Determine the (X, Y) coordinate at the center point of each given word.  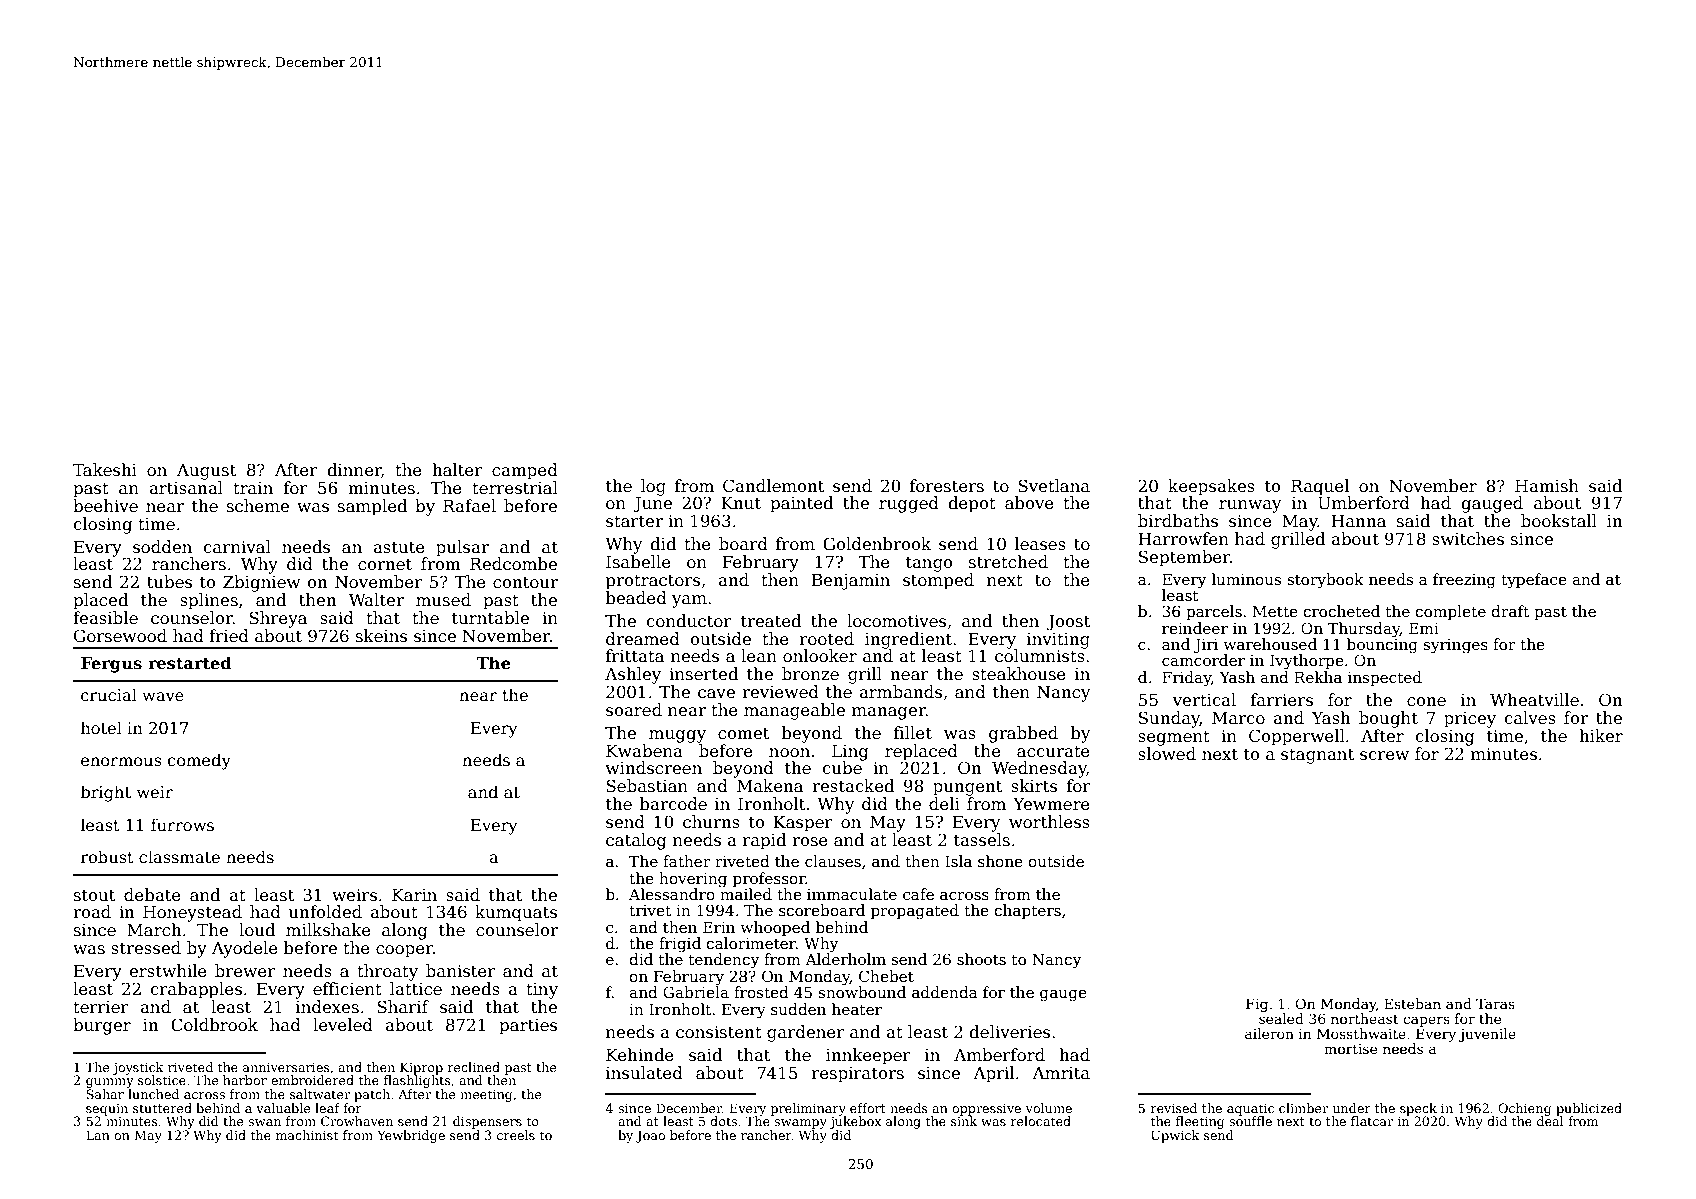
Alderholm (845, 959)
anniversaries (286, 1067)
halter (457, 470)
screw (1384, 756)
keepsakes (1211, 487)
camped (525, 471)
